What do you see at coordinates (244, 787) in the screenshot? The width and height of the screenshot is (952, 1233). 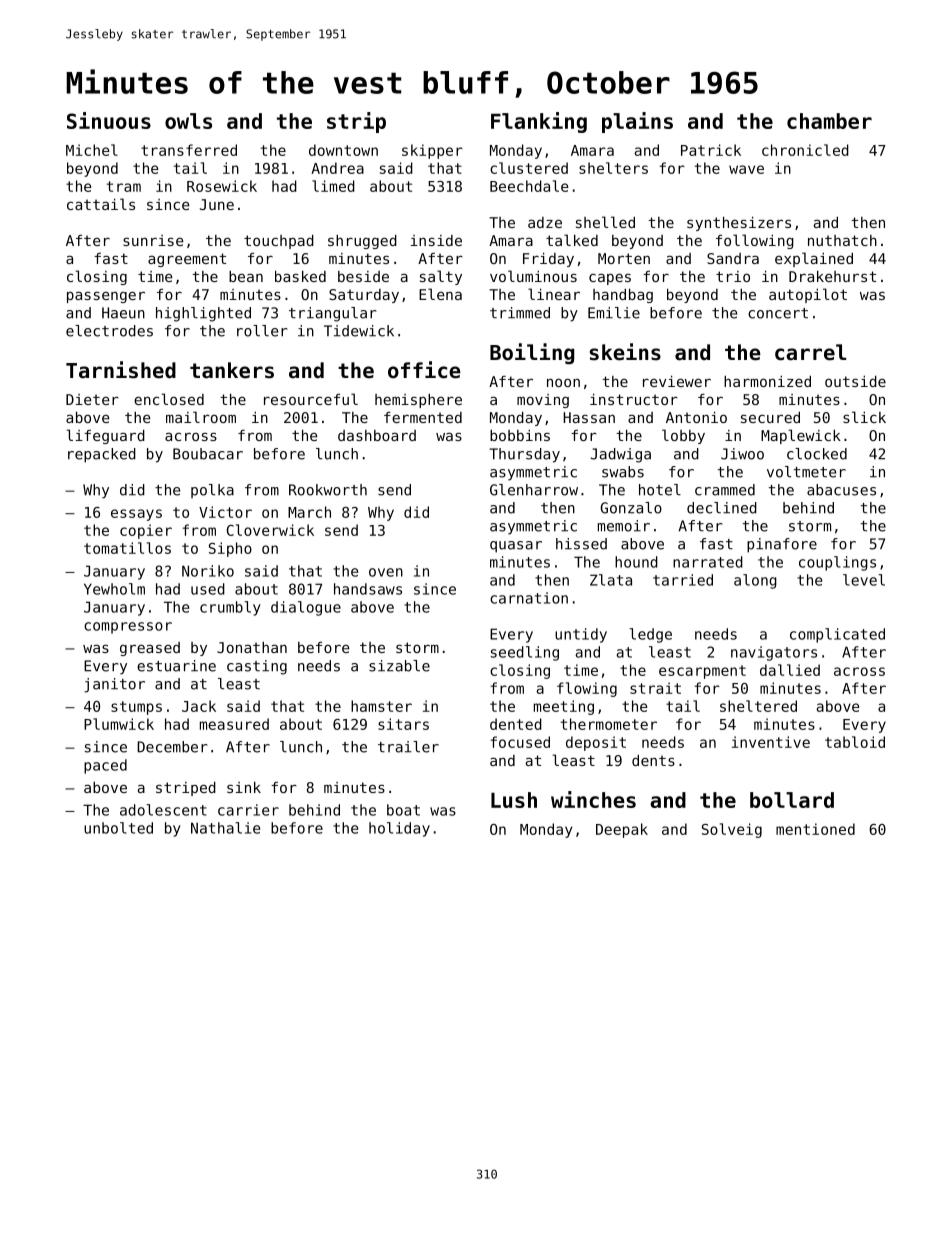 I see `sink` at bounding box center [244, 787].
